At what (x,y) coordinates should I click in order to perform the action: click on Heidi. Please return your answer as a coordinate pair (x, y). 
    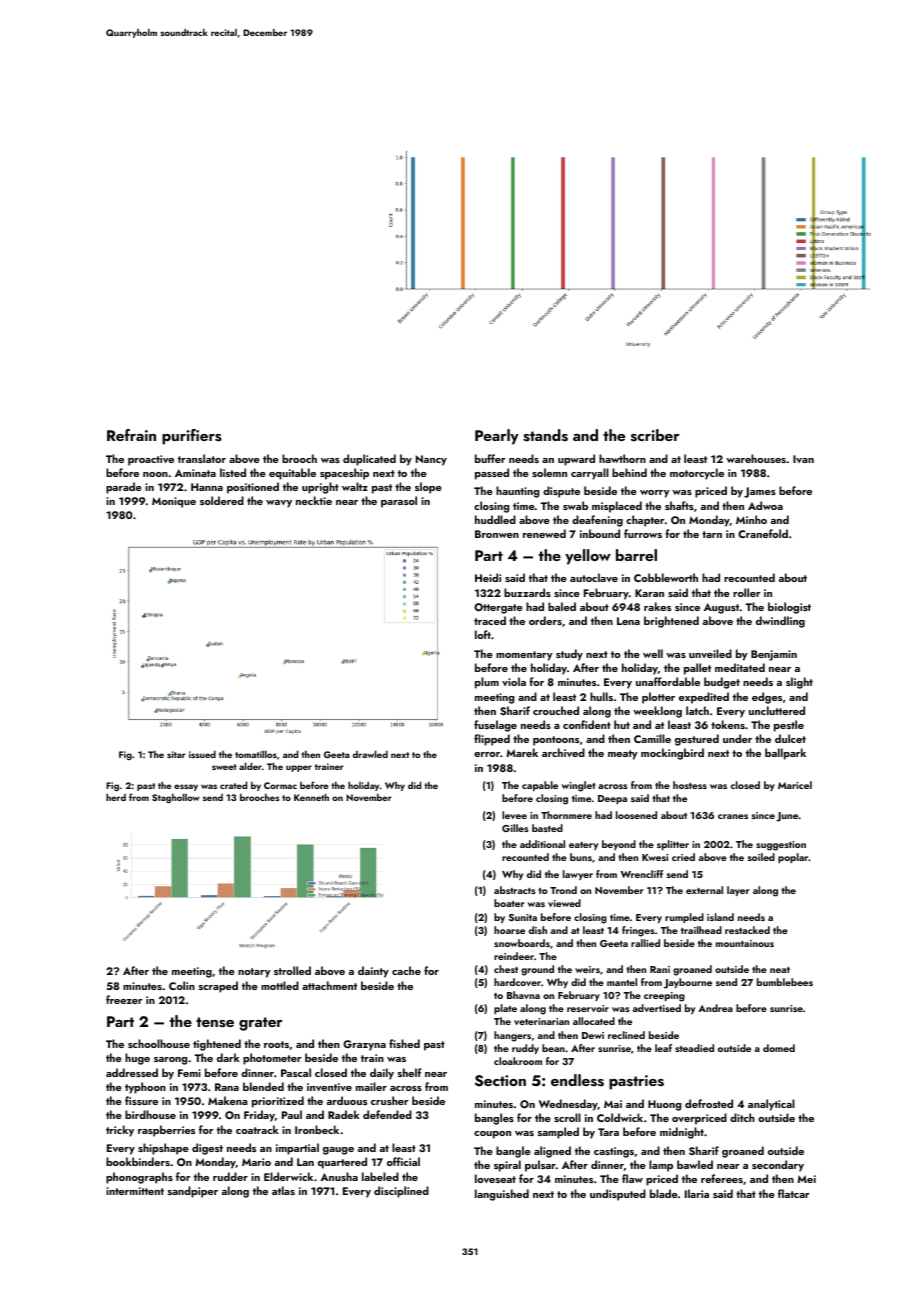
    Looking at the image, I should click on (488, 577).
